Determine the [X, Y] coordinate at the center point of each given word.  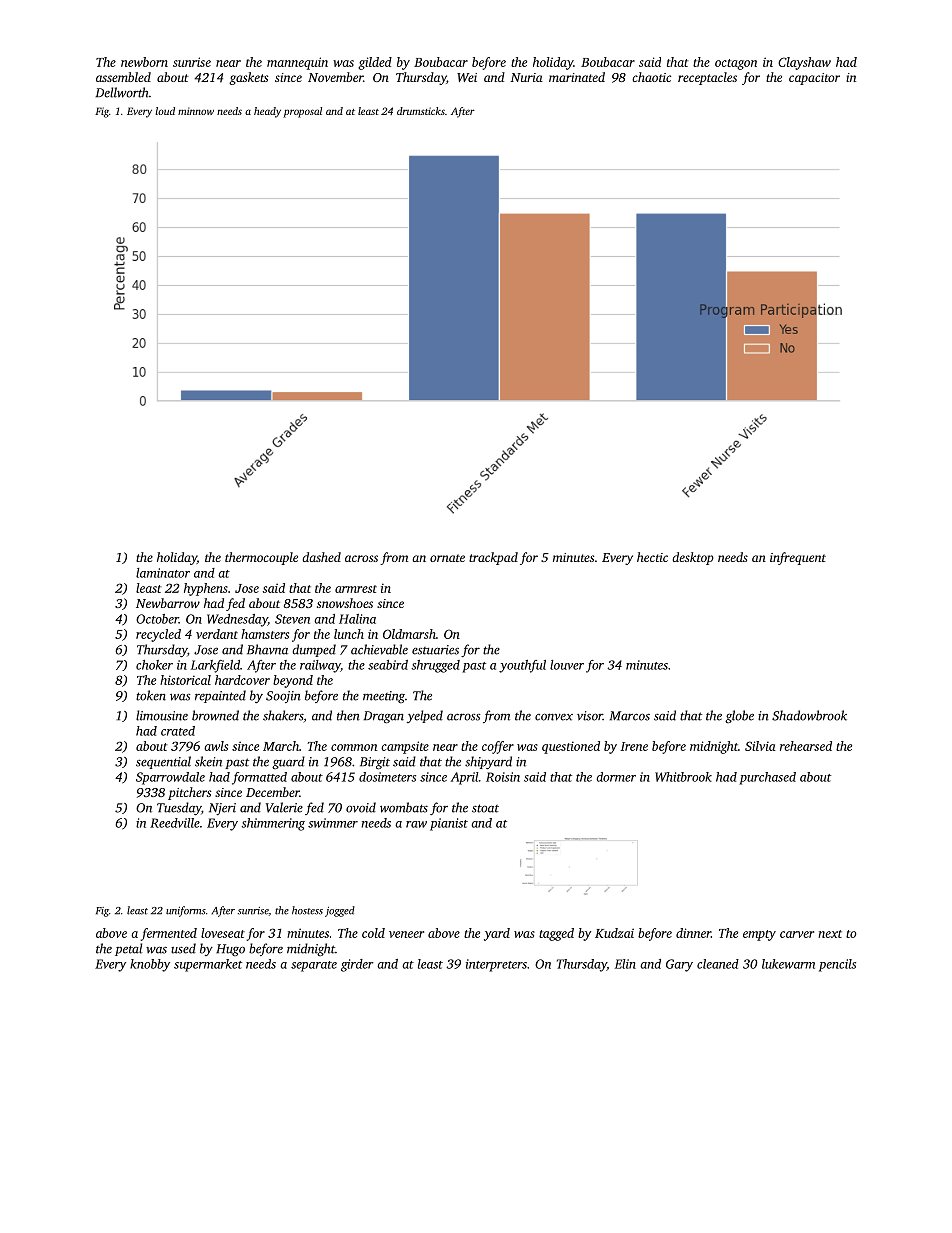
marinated [577, 77]
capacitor [814, 79]
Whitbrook [683, 777]
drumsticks [421, 111]
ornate [447, 558]
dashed [321, 557]
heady [267, 112]
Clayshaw [804, 63]
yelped [425, 716]
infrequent [798, 558]
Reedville [175, 823]
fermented [169, 934]
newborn [144, 62]
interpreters [496, 965]
